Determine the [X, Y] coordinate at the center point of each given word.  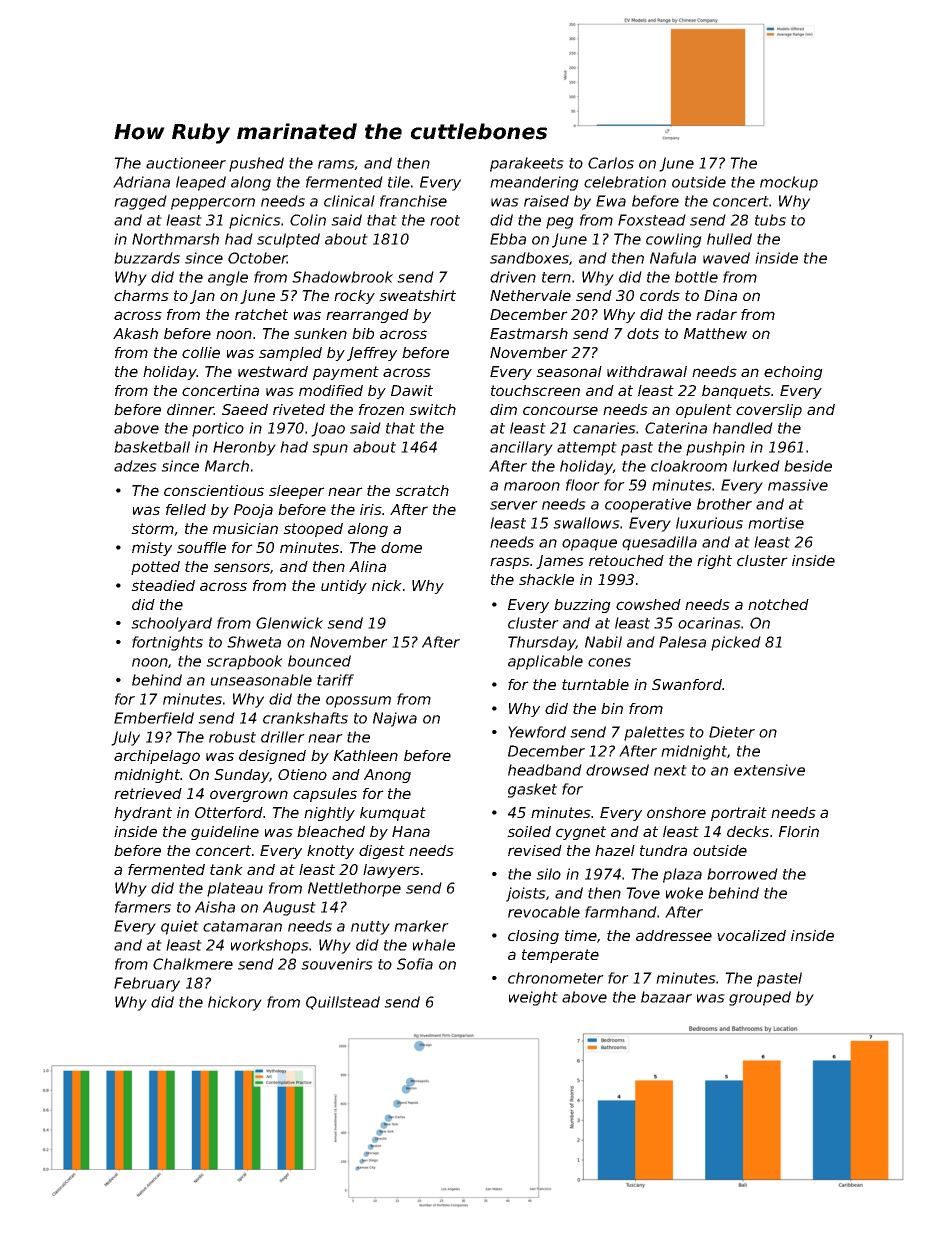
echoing [793, 373]
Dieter [732, 732]
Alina [367, 566]
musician [245, 528]
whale [434, 945]
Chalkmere [193, 964]
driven [513, 277]
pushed [256, 164]
